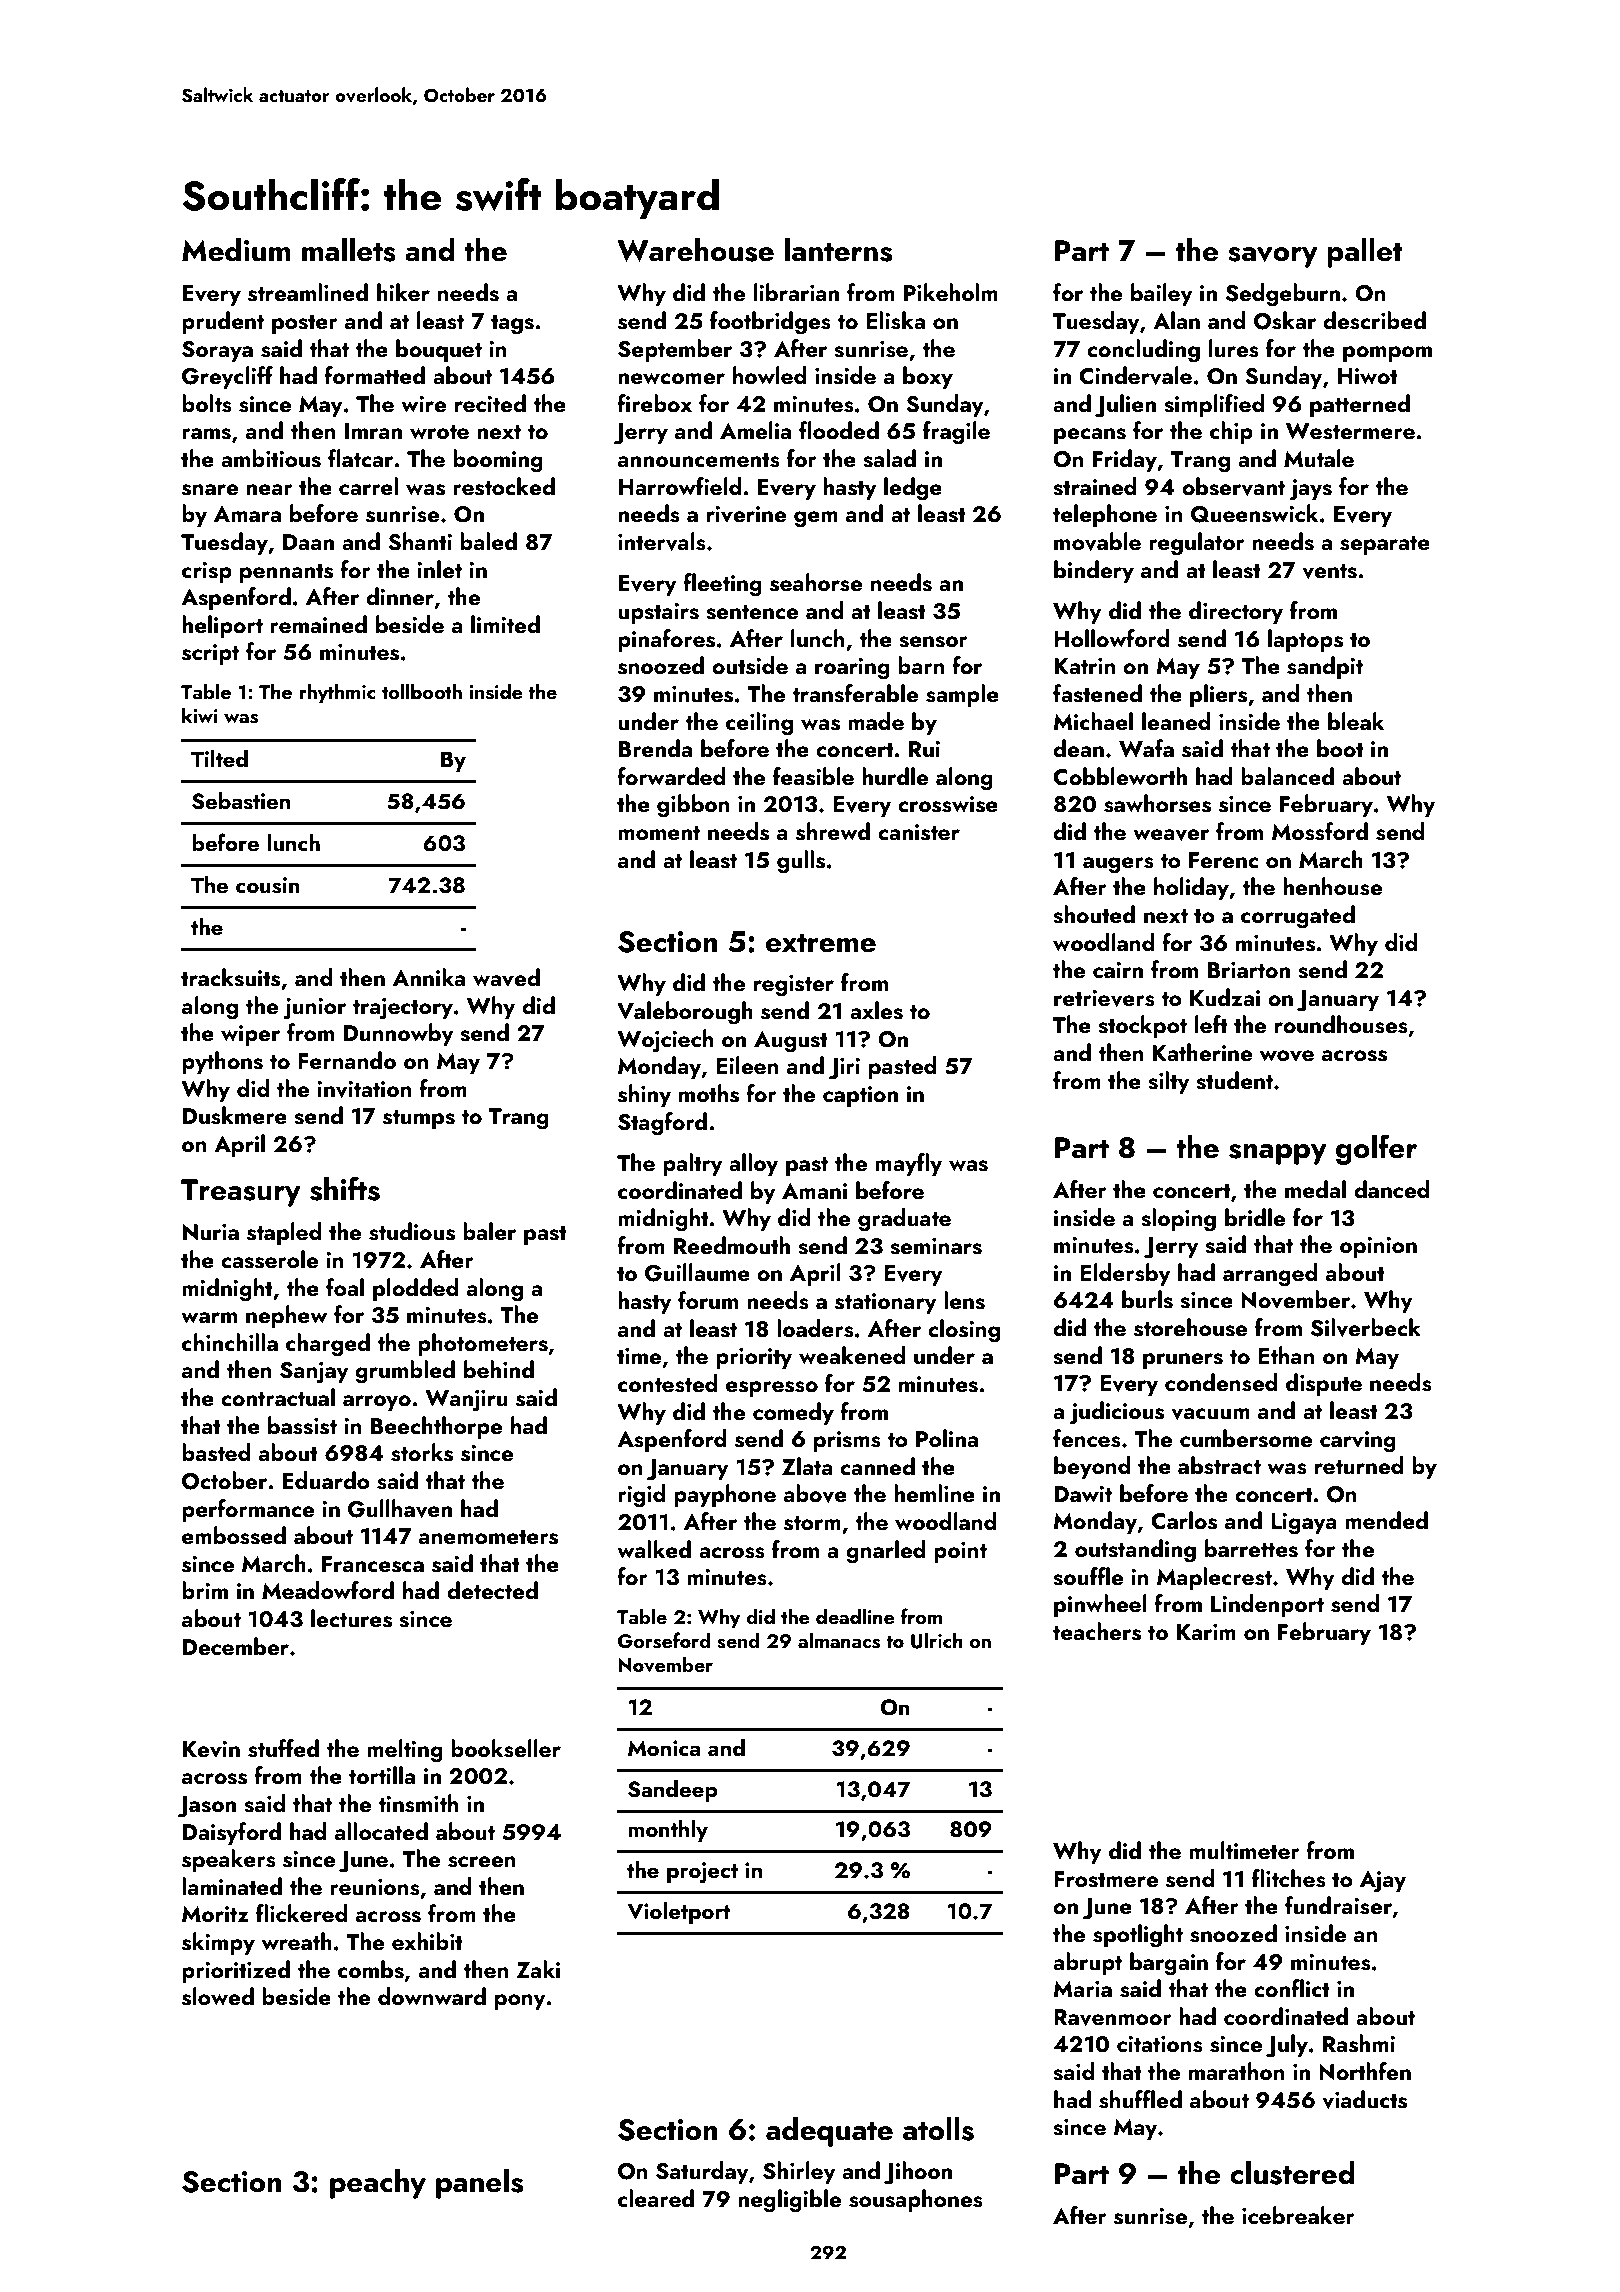 This screenshot has width=1620, height=2292. What do you see at coordinates (375, 1887) in the screenshot?
I see `reunions` at bounding box center [375, 1887].
